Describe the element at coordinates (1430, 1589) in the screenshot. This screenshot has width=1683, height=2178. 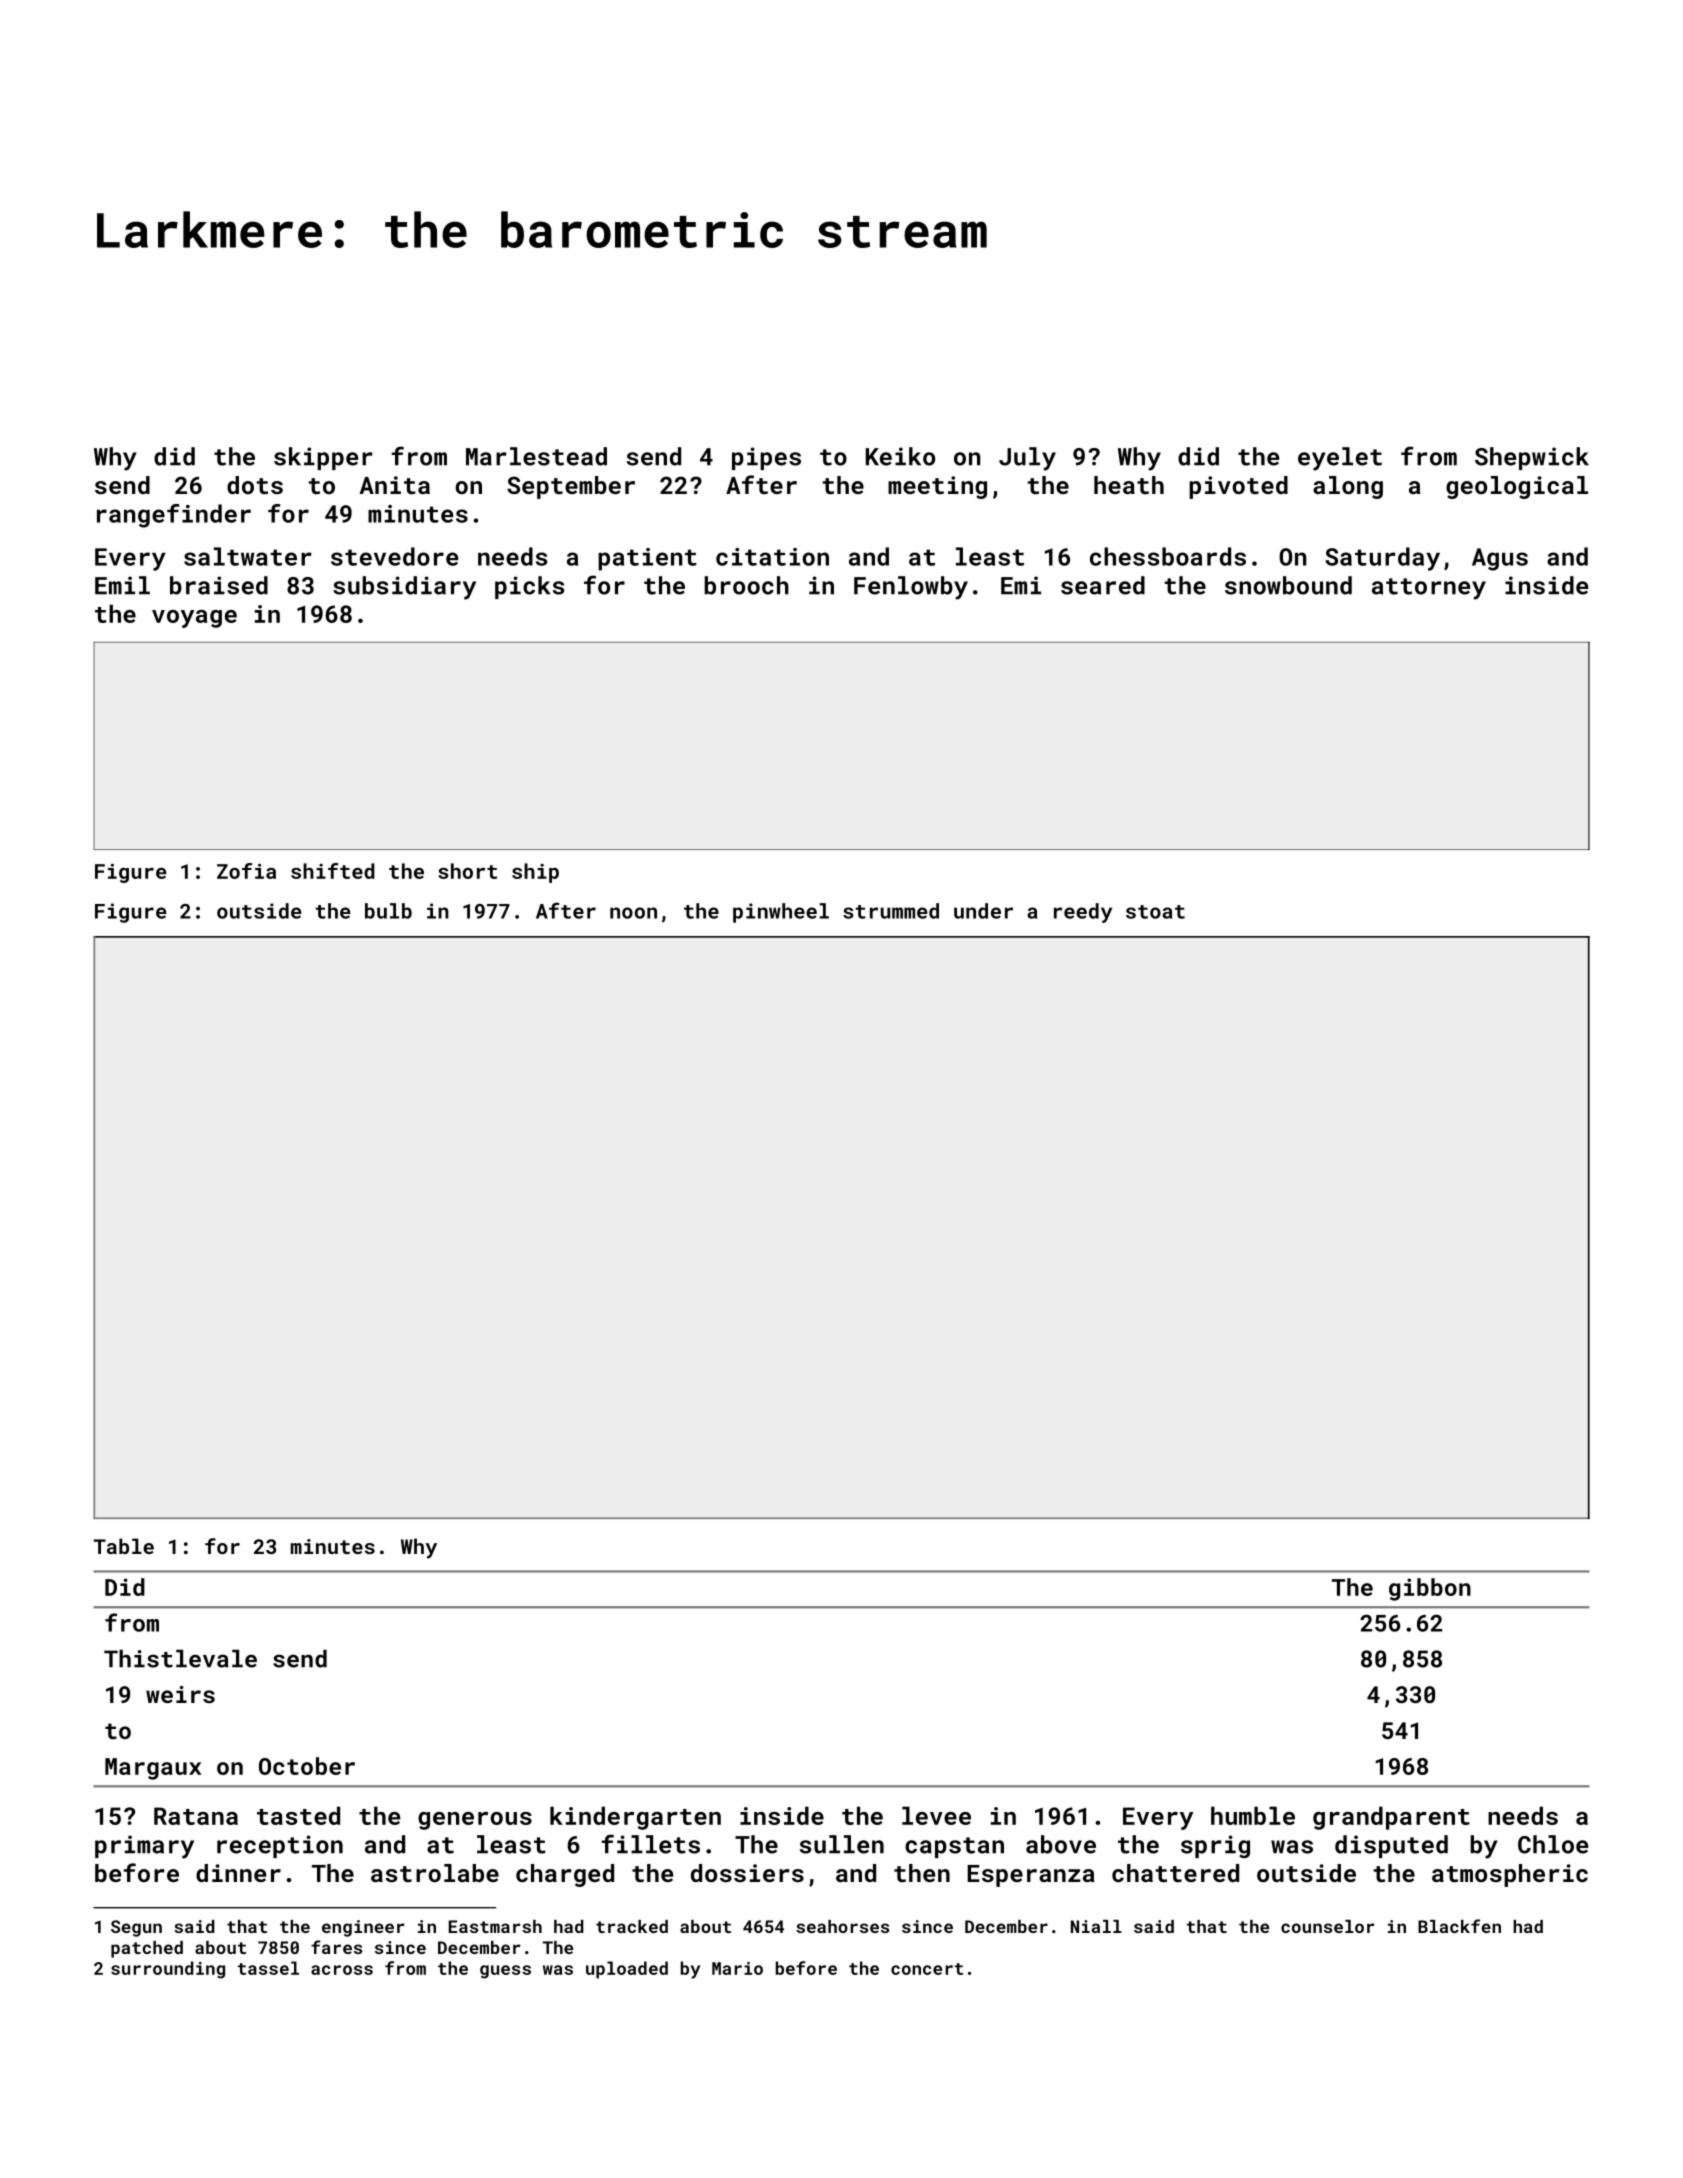
I see `gibbon` at that location.
